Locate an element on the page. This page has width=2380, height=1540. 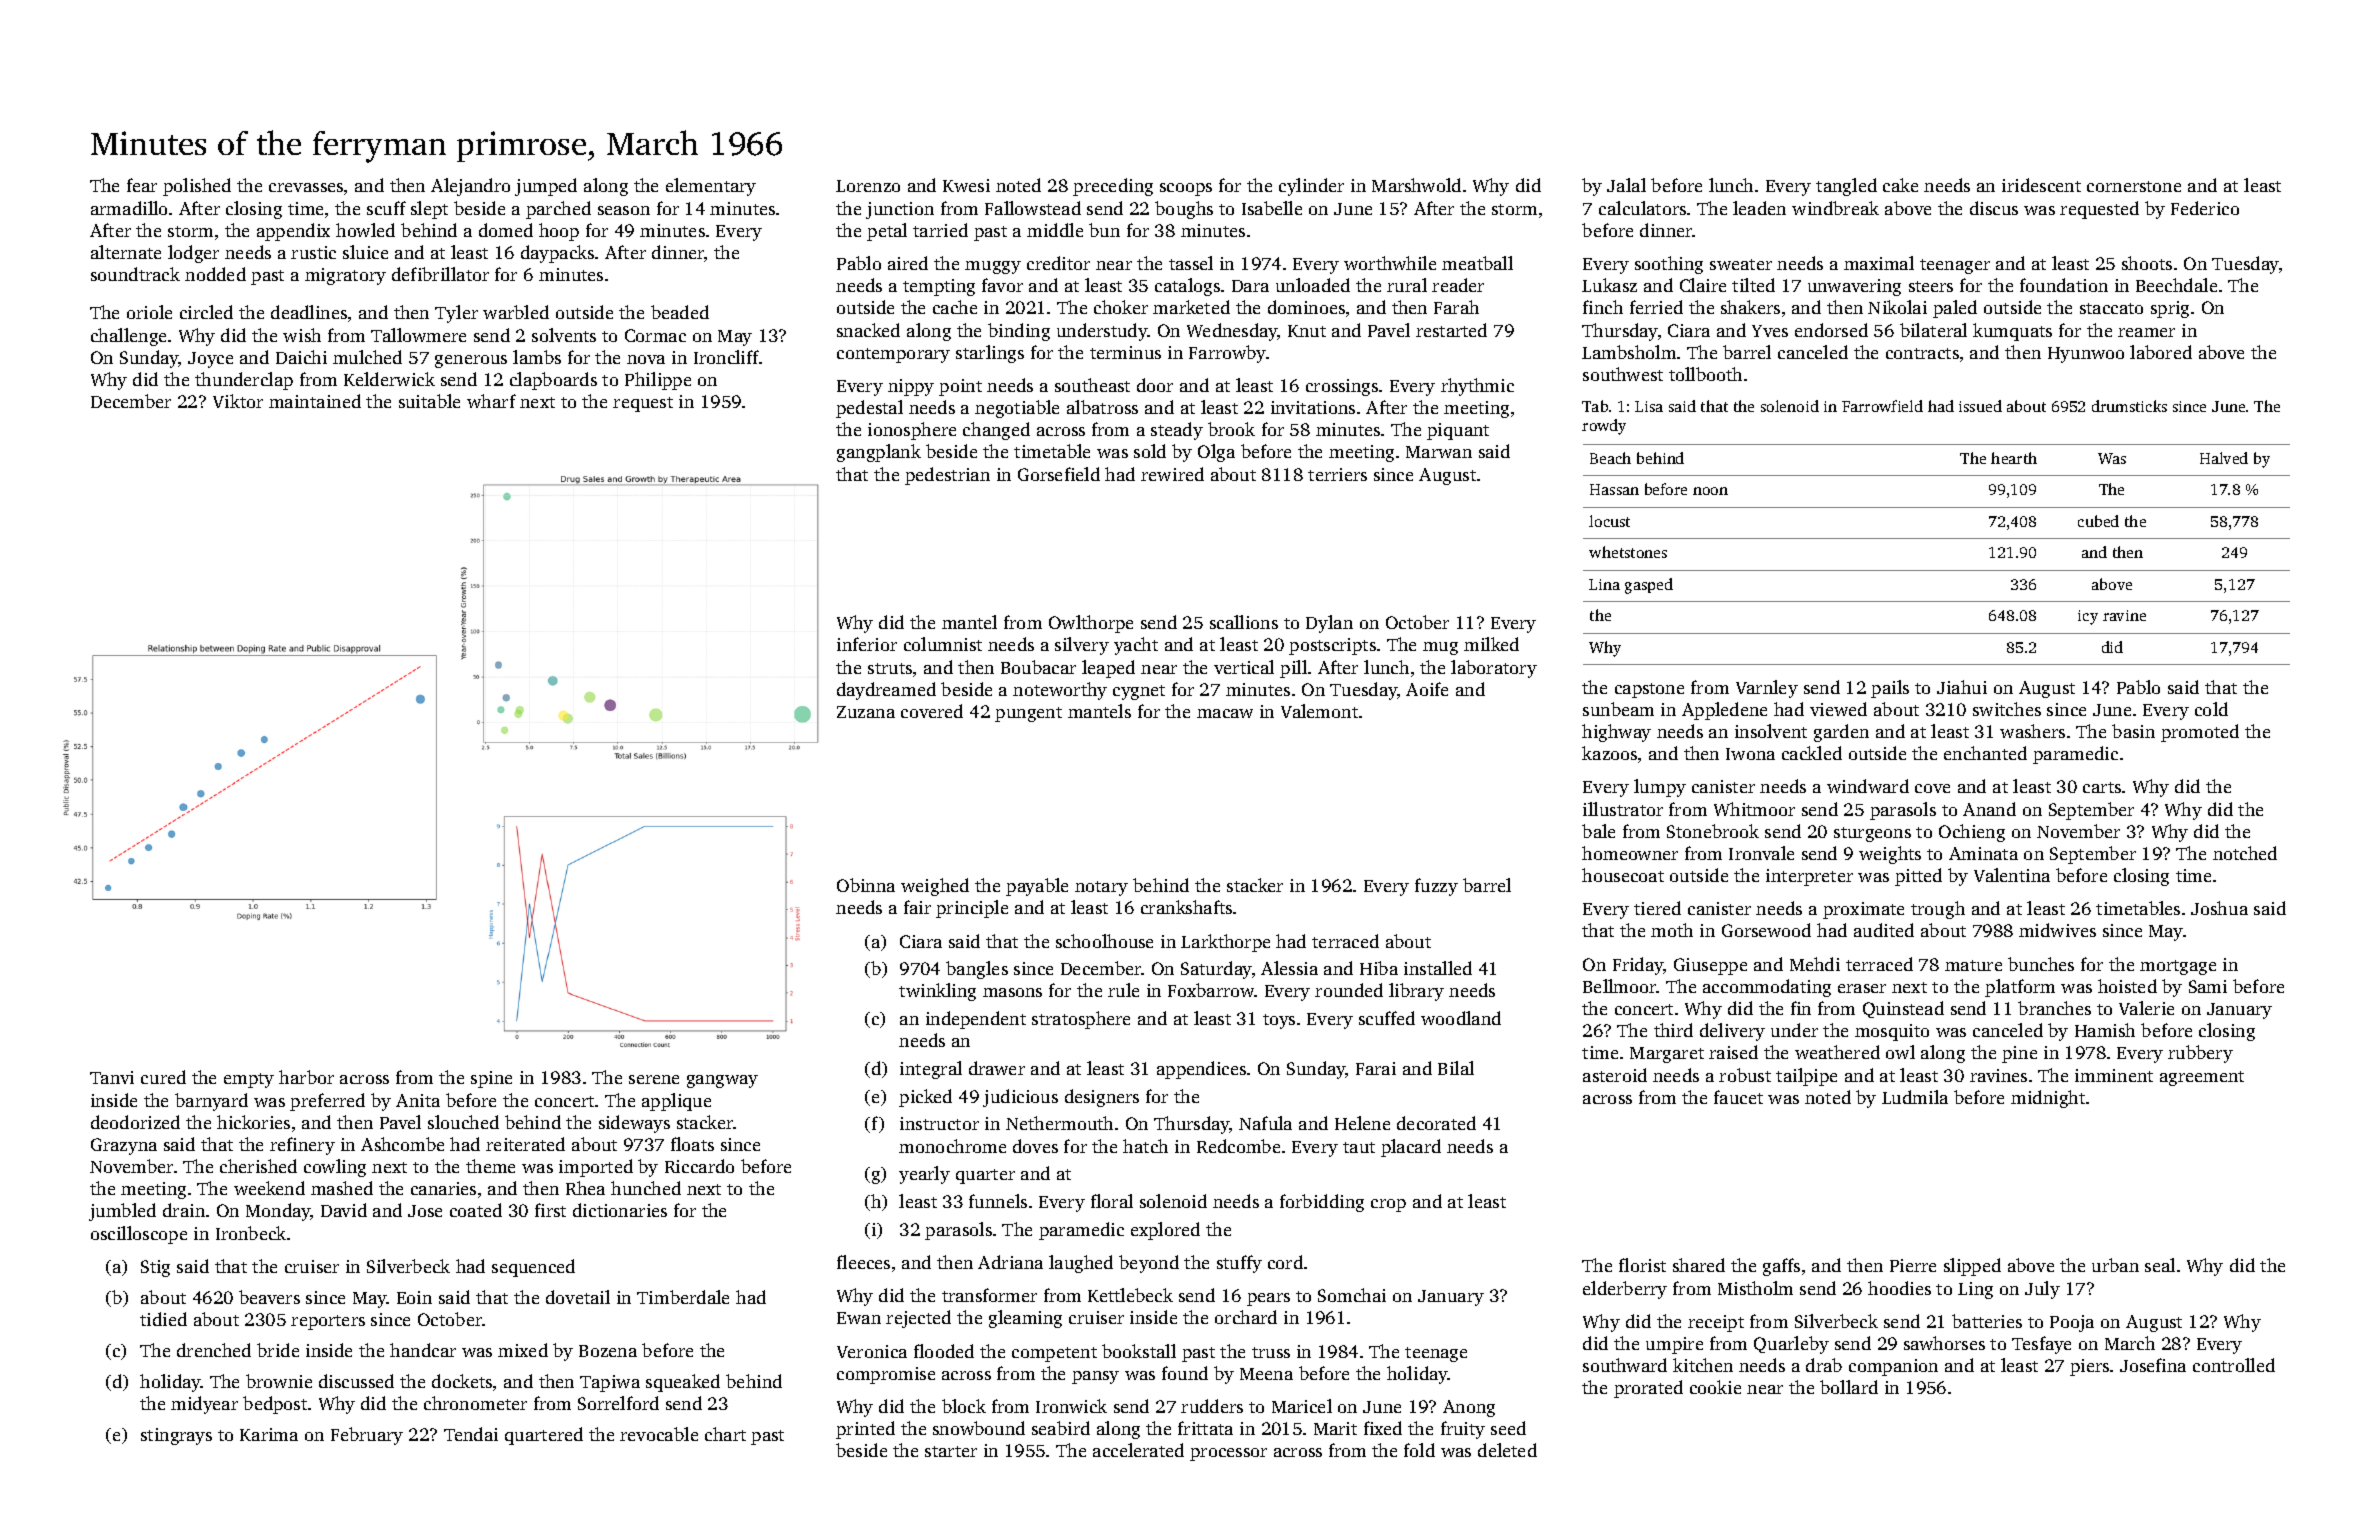
Alejandro is located at coordinates (470, 187).
